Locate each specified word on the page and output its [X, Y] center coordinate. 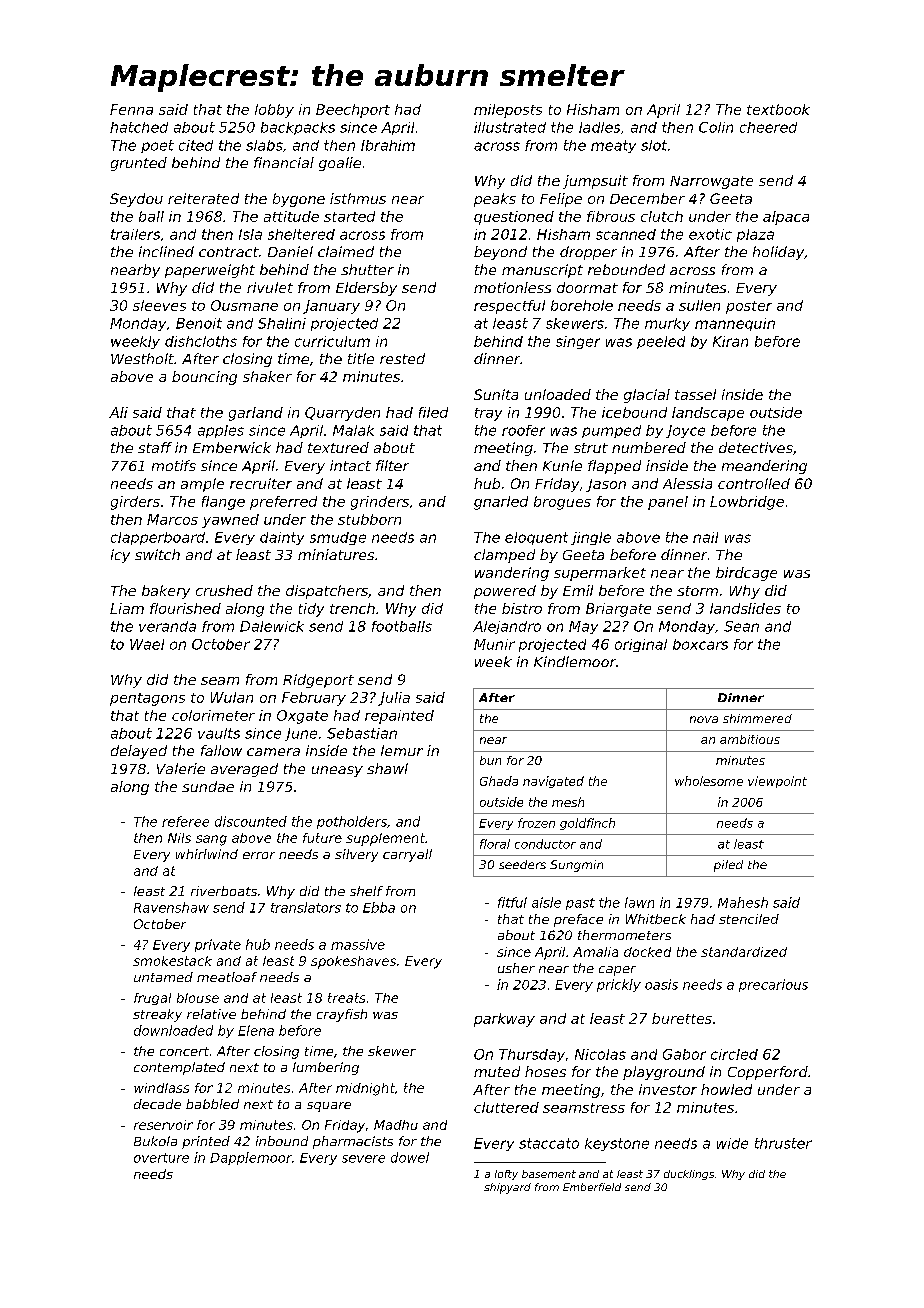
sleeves [159, 305]
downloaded [173, 1030]
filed [433, 412]
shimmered [757, 718]
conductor [545, 844]
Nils [179, 838]
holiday [778, 253]
